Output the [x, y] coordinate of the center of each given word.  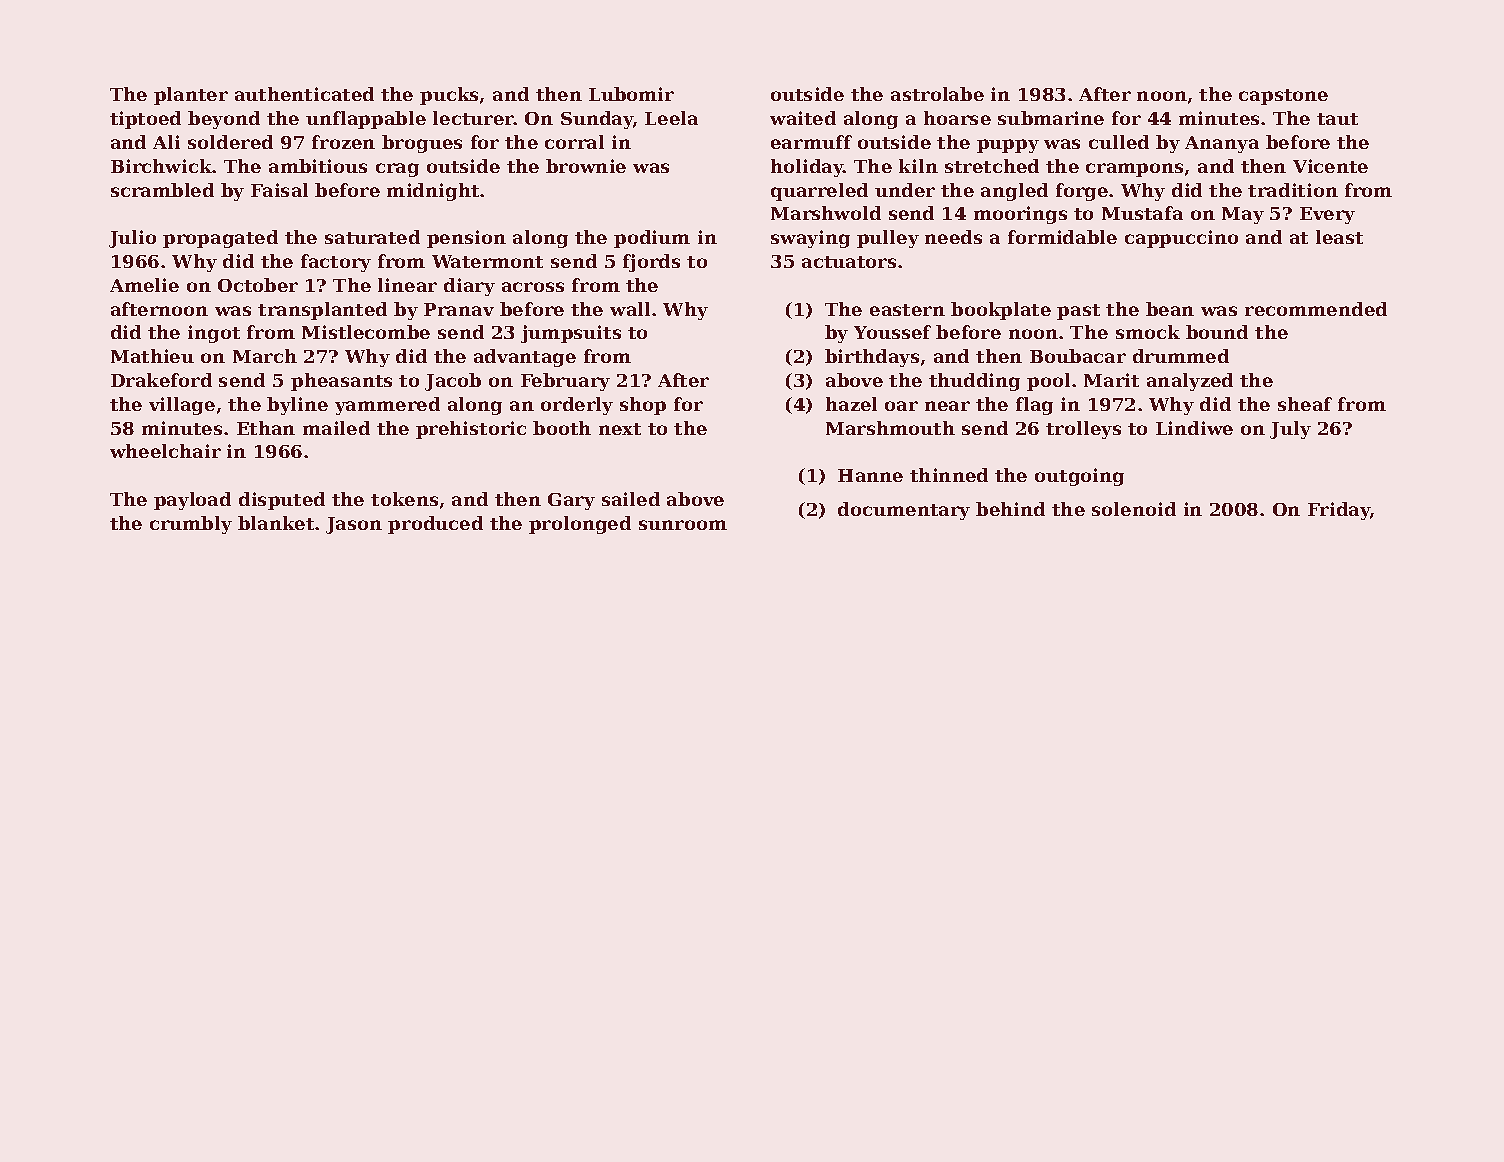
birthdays [872, 358]
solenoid [1134, 509]
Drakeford [161, 380]
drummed [1181, 356]
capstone [1283, 97]
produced [435, 525]
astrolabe [937, 94]
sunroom [683, 525]
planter [191, 96]
